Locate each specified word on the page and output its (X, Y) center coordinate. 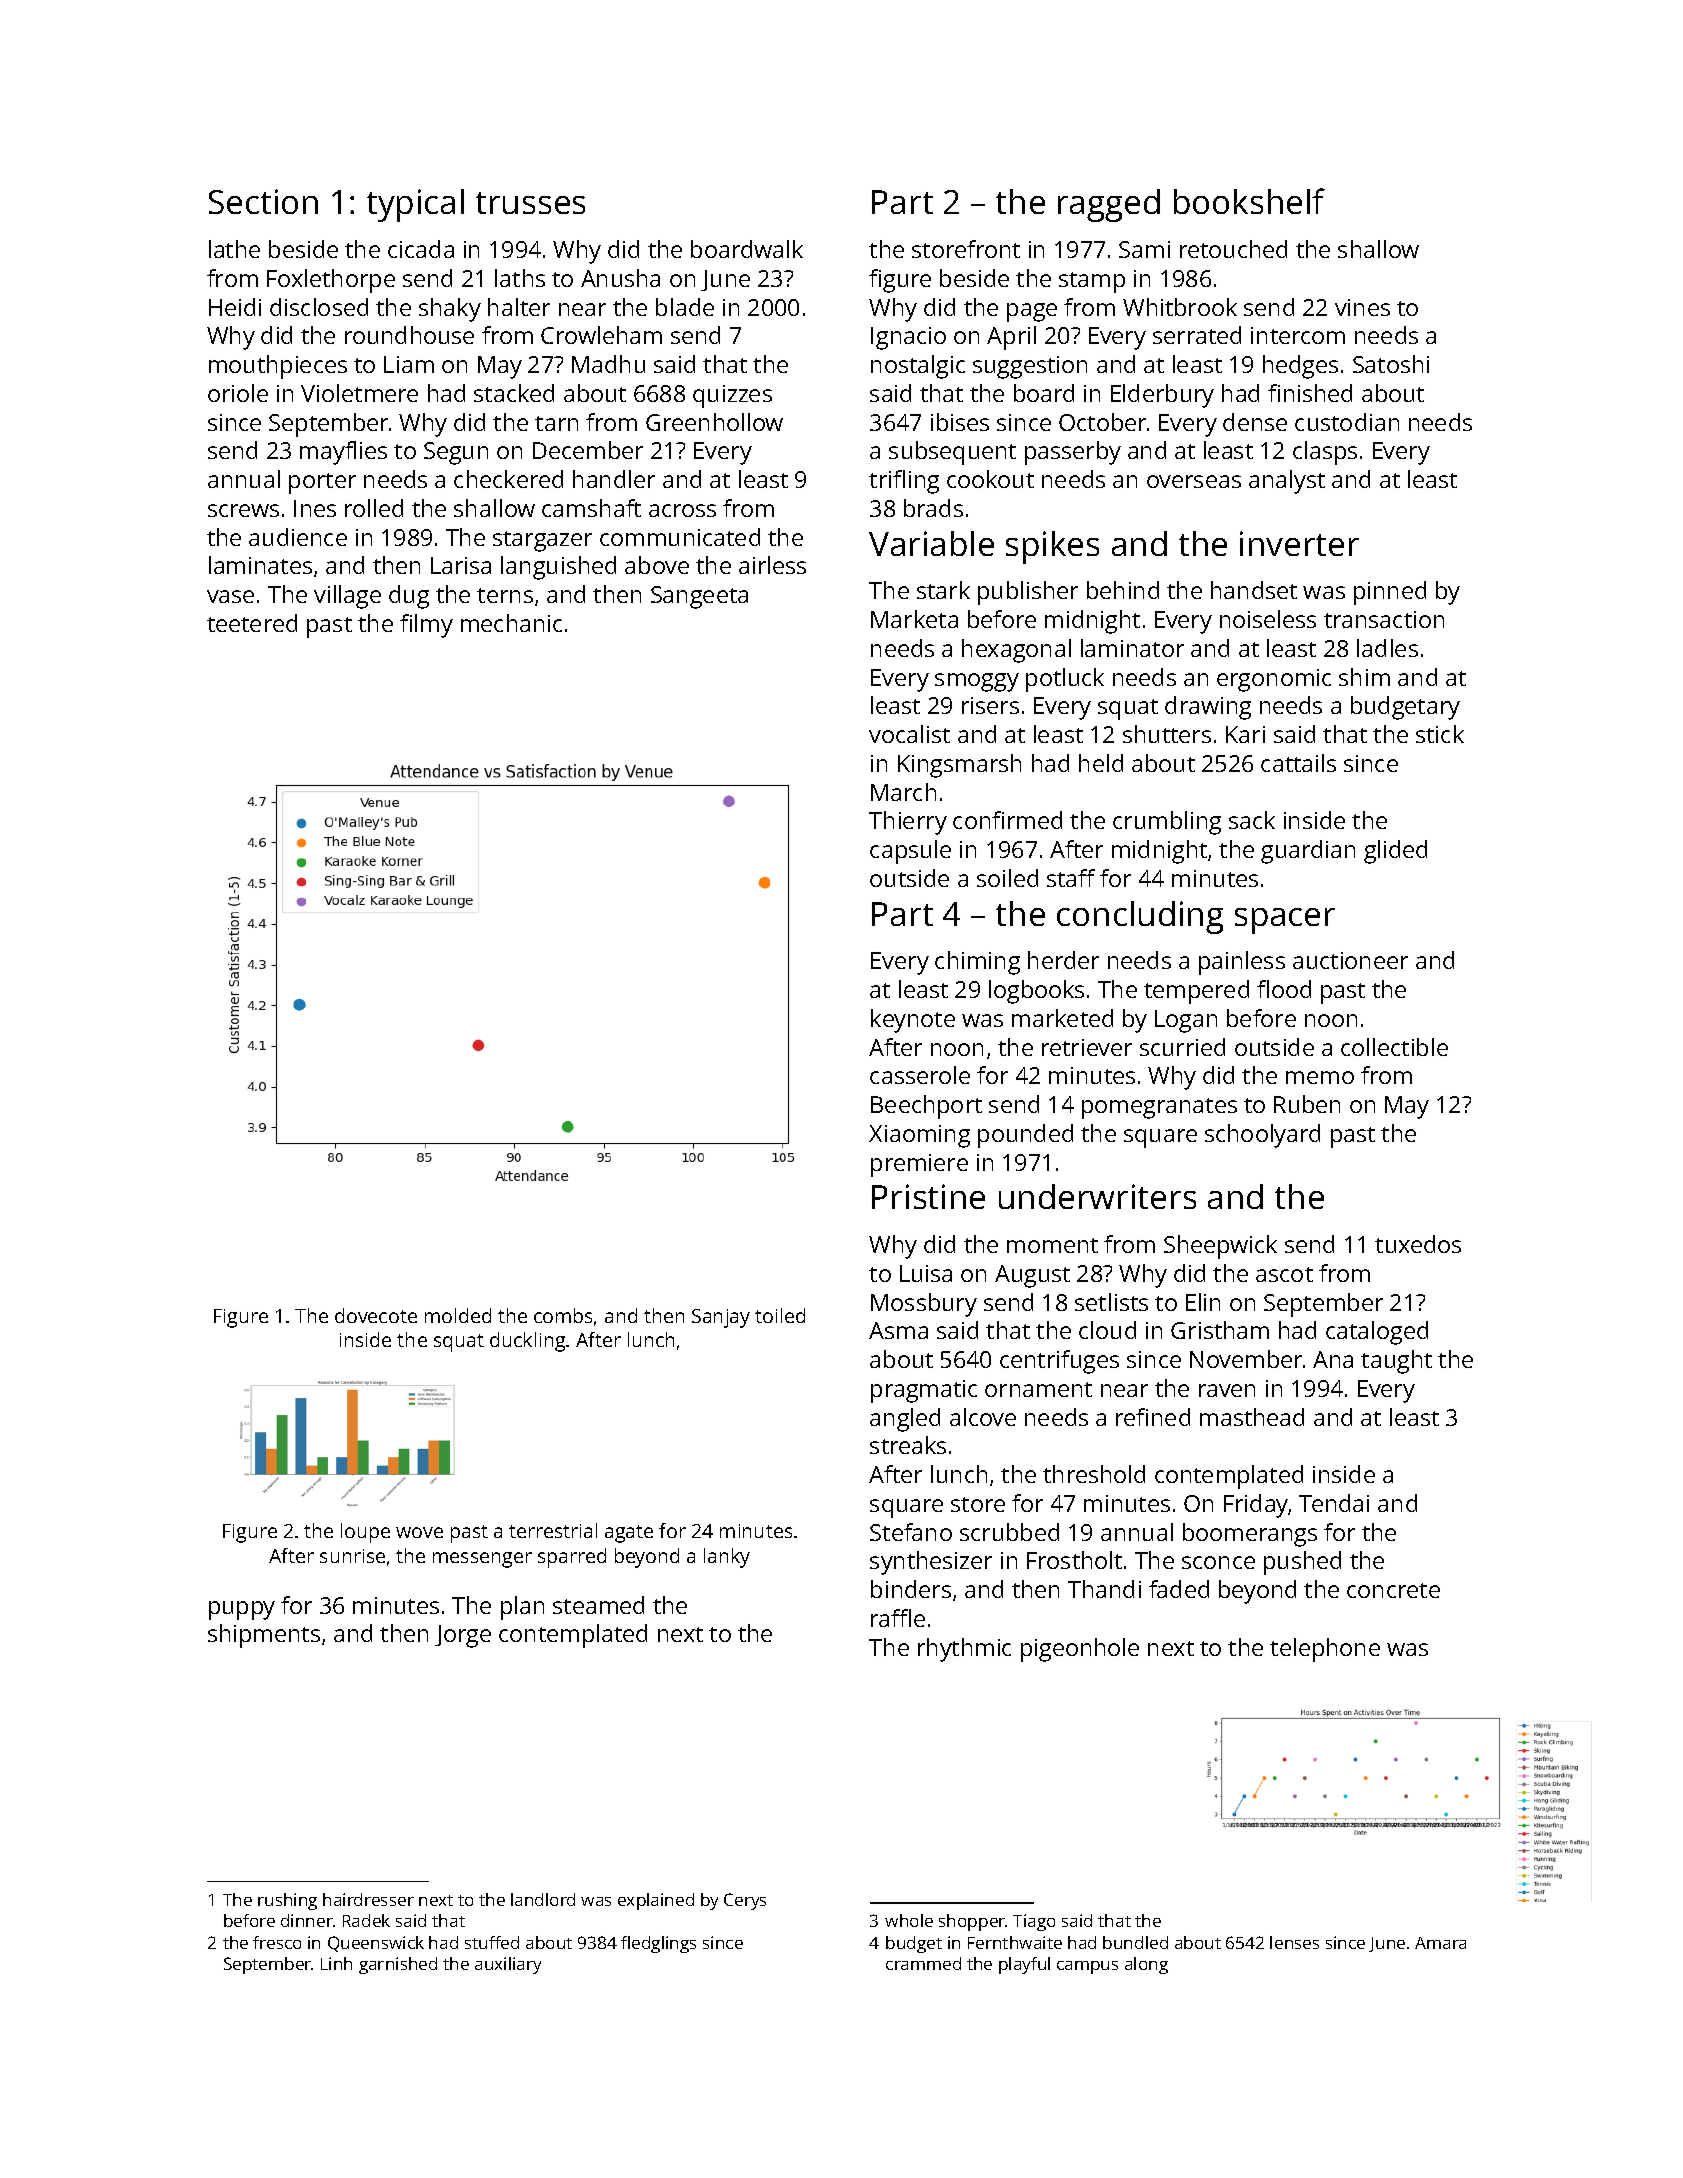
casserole (920, 1075)
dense (1255, 422)
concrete (1393, 1590)
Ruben (1307, 1104)
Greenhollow (714, 422)
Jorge (463, 1636)
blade (685, 307)
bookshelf (1249, 201)
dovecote (376, 1315)
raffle (898, 1618)
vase (230, 596)
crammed (923, 1963)
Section (263, 201)
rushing (287, 1901)
